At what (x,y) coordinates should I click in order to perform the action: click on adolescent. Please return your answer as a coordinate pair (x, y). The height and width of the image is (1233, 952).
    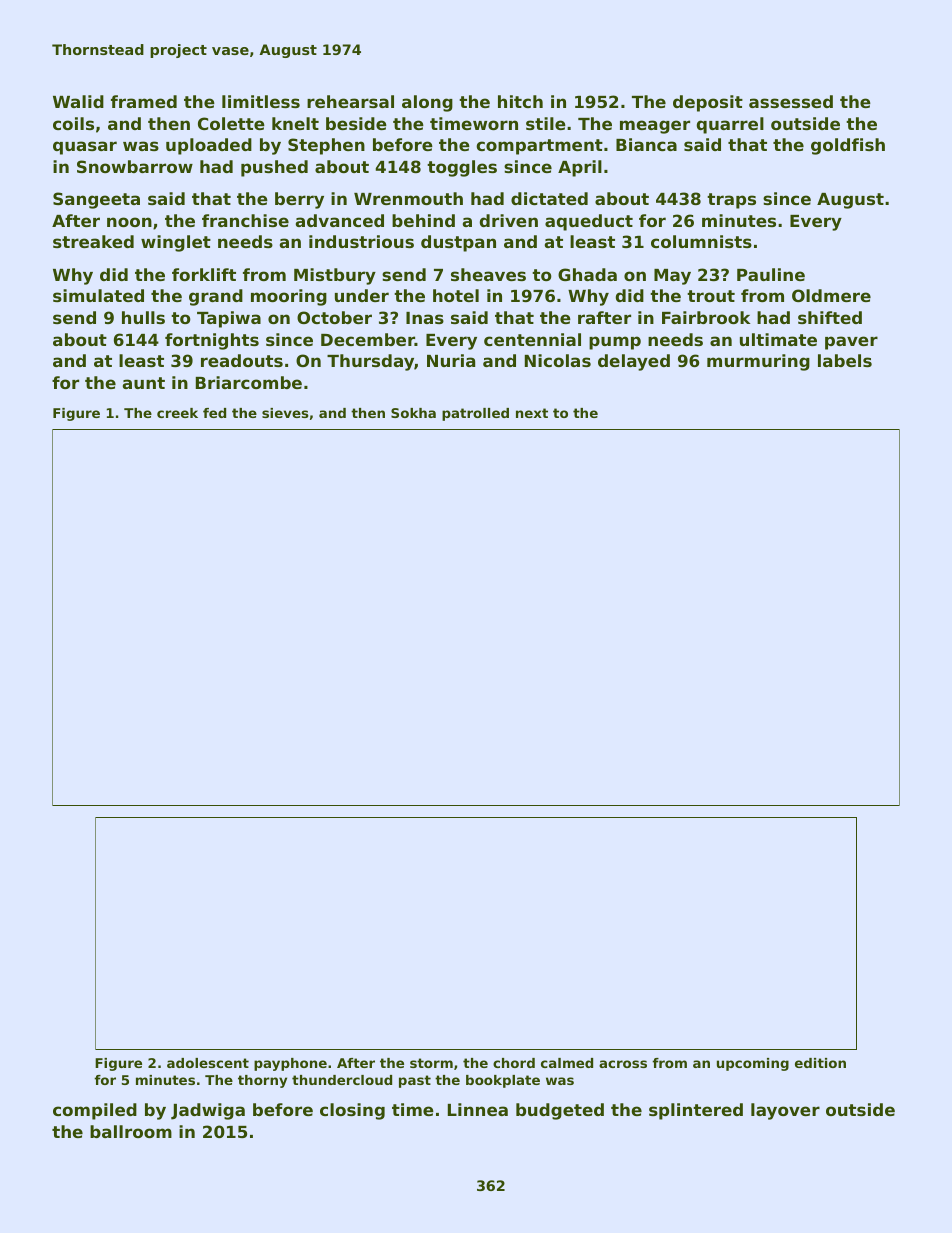
    Looking at the image, I should click on (208, 1063).
